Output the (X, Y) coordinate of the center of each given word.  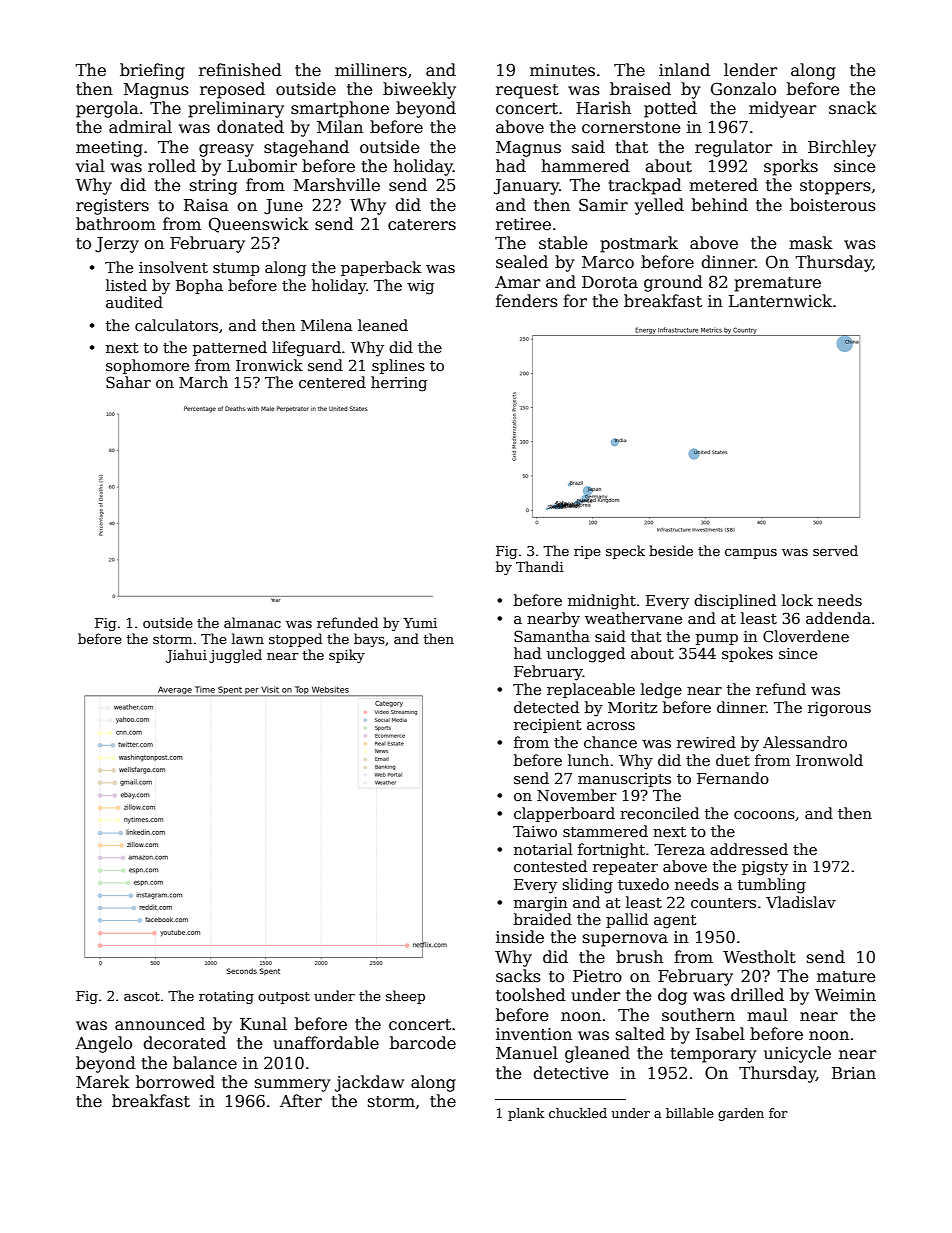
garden (741, 1114)
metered (723, 185)
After (301, 1101)
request (527, 91)
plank (526, 1114)
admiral (140, 127)
